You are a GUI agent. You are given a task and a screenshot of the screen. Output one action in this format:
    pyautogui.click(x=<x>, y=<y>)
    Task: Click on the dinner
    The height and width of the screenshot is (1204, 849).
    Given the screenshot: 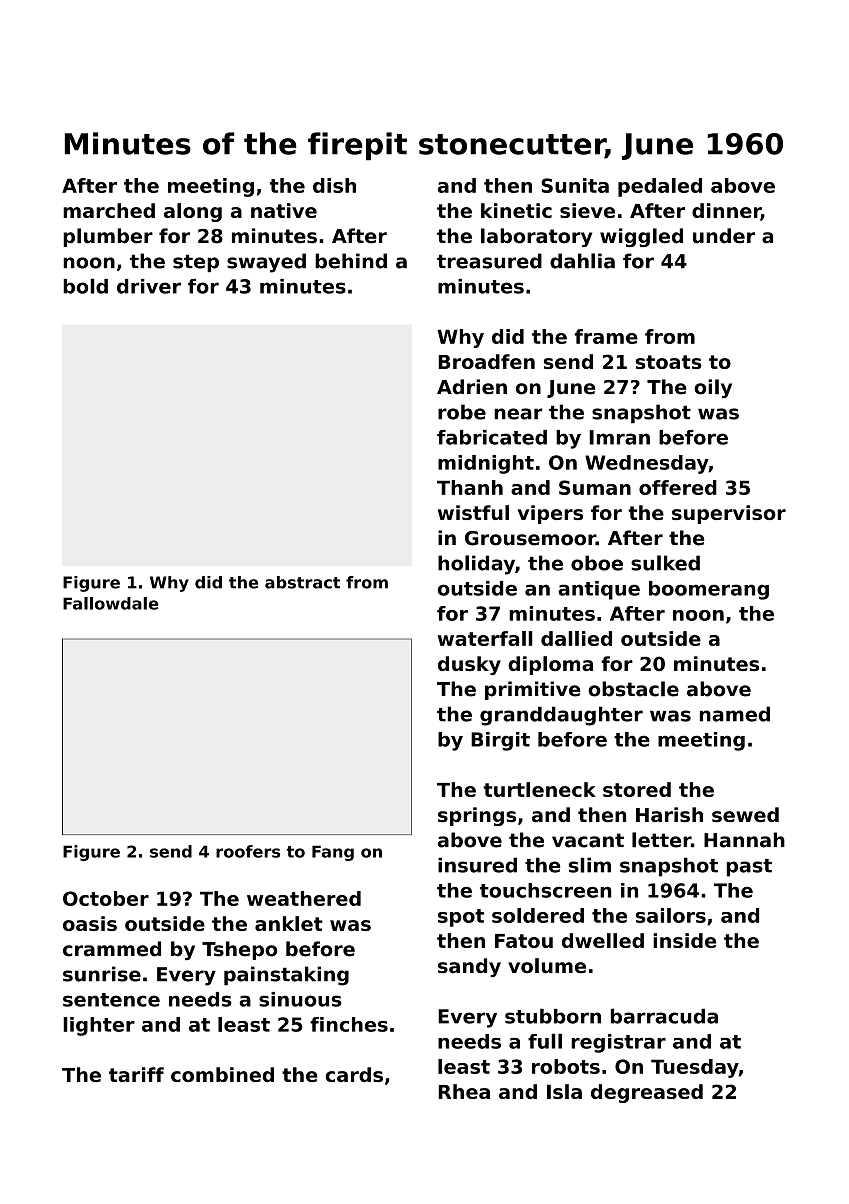 What is the action you would take?
    pyautogui.click(x=726, y=212)
